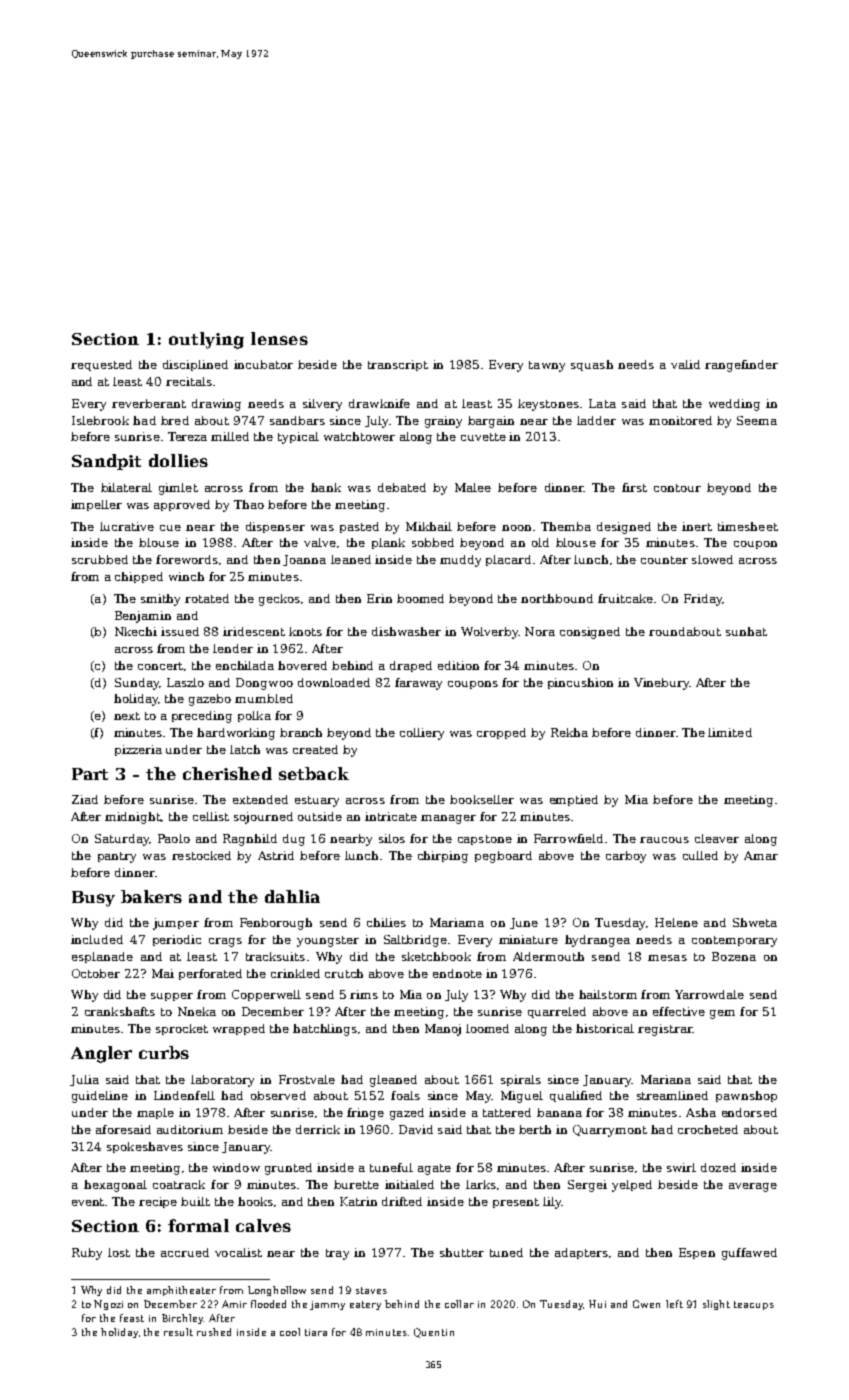 The image size is (849, 1400). Describe the element at coordinates (580, 683) in the image. I see `pincushion` at that location.
